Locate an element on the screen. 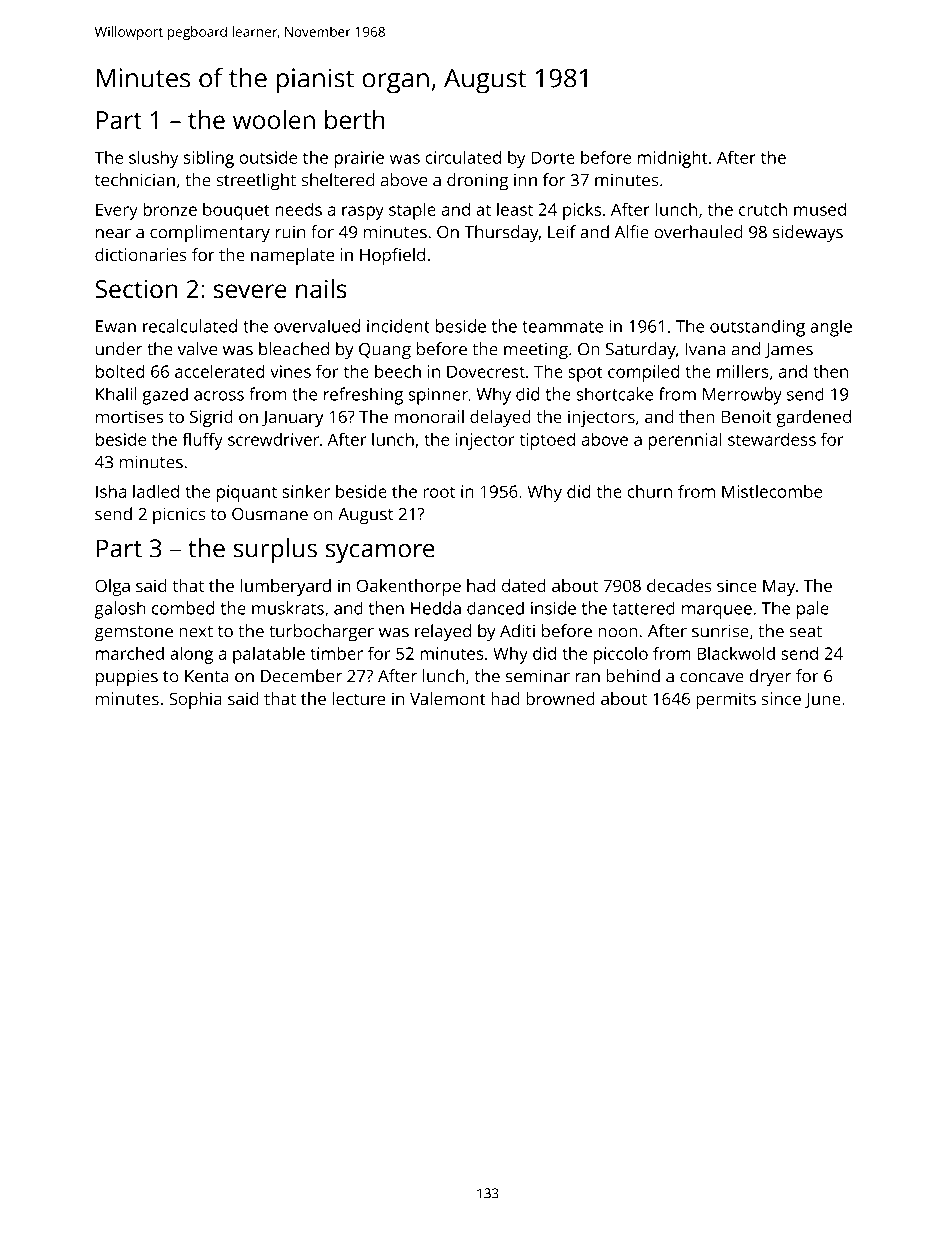  Sophia is located at coordinates (195, 700).
